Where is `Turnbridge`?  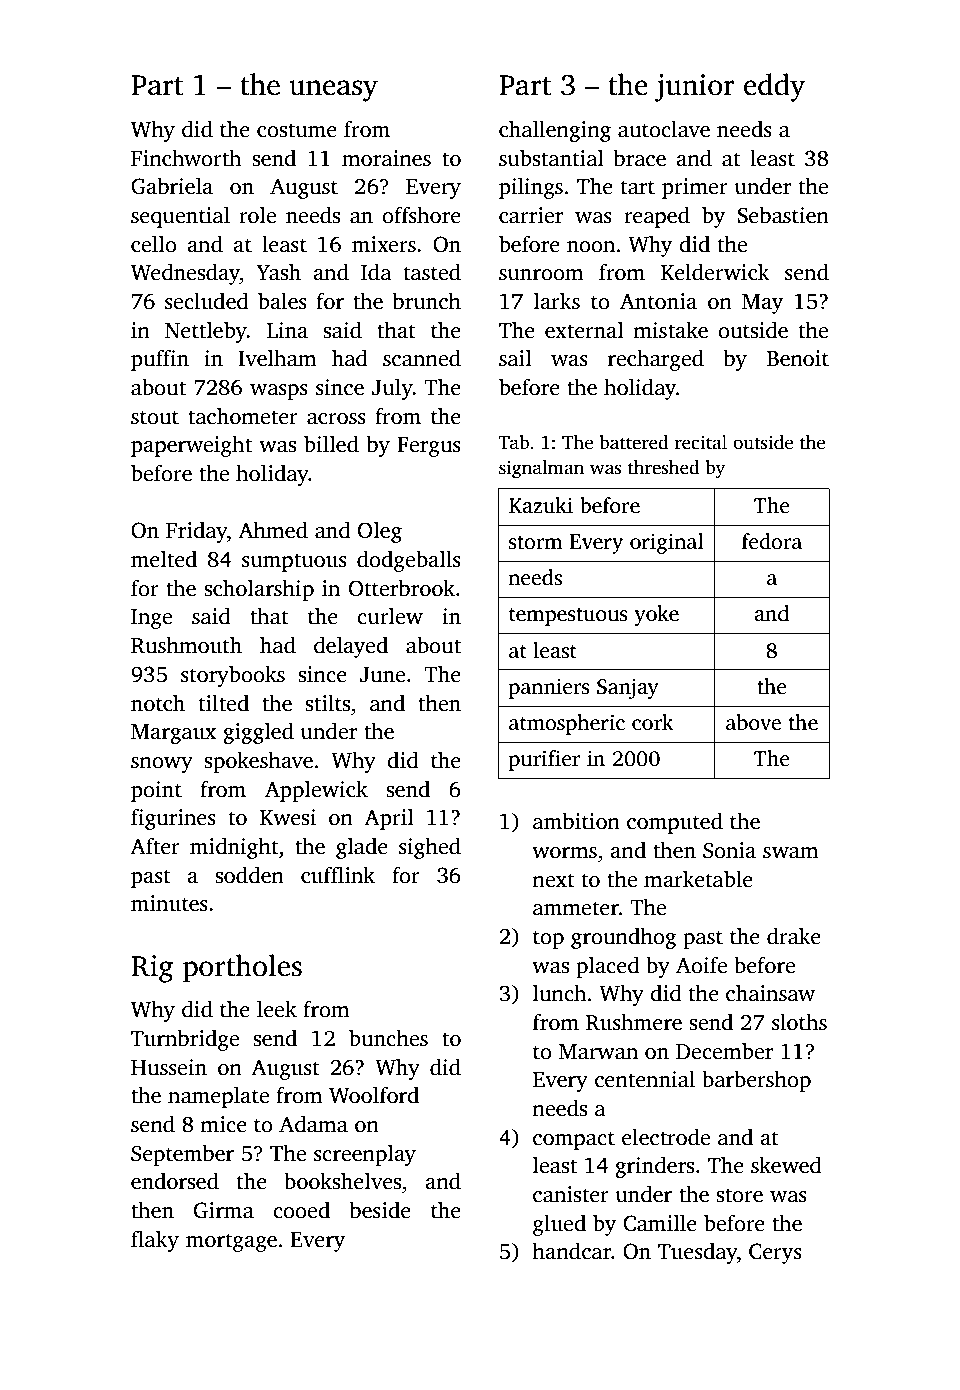 Turnbridge is located at coordinates (185, 1040).
